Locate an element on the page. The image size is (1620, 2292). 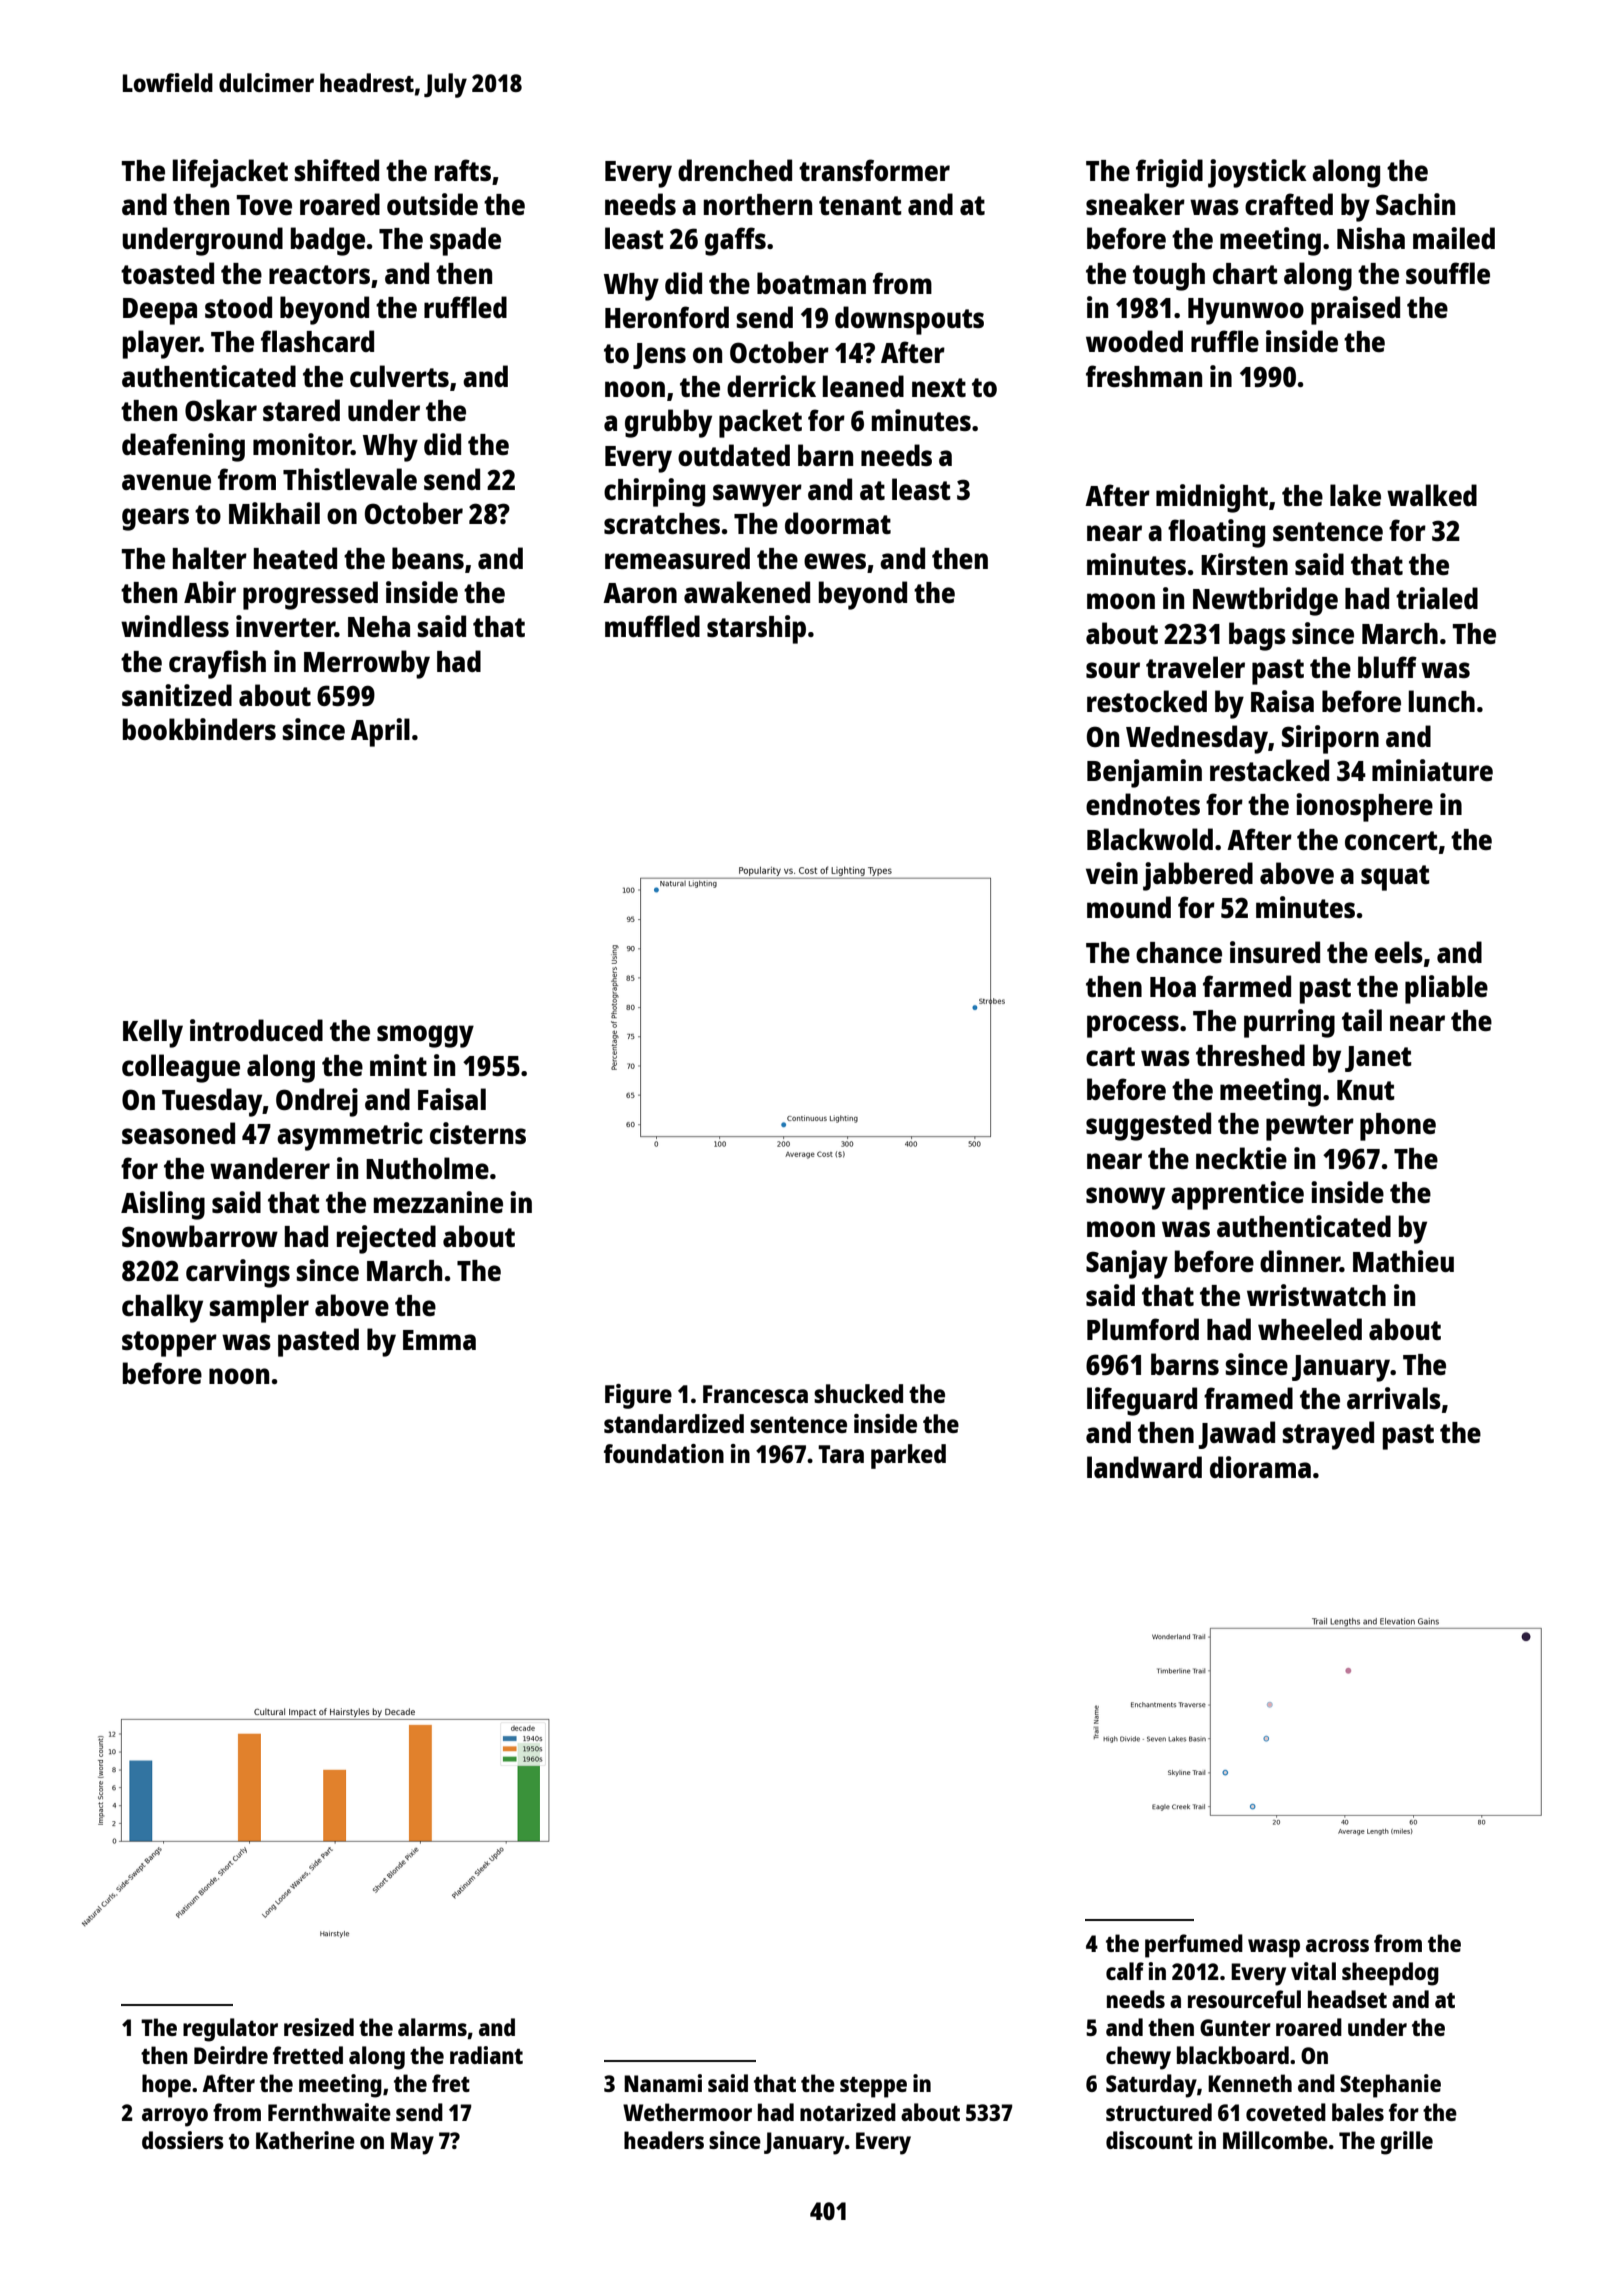
drenched is located at coordinates (735, 170).
